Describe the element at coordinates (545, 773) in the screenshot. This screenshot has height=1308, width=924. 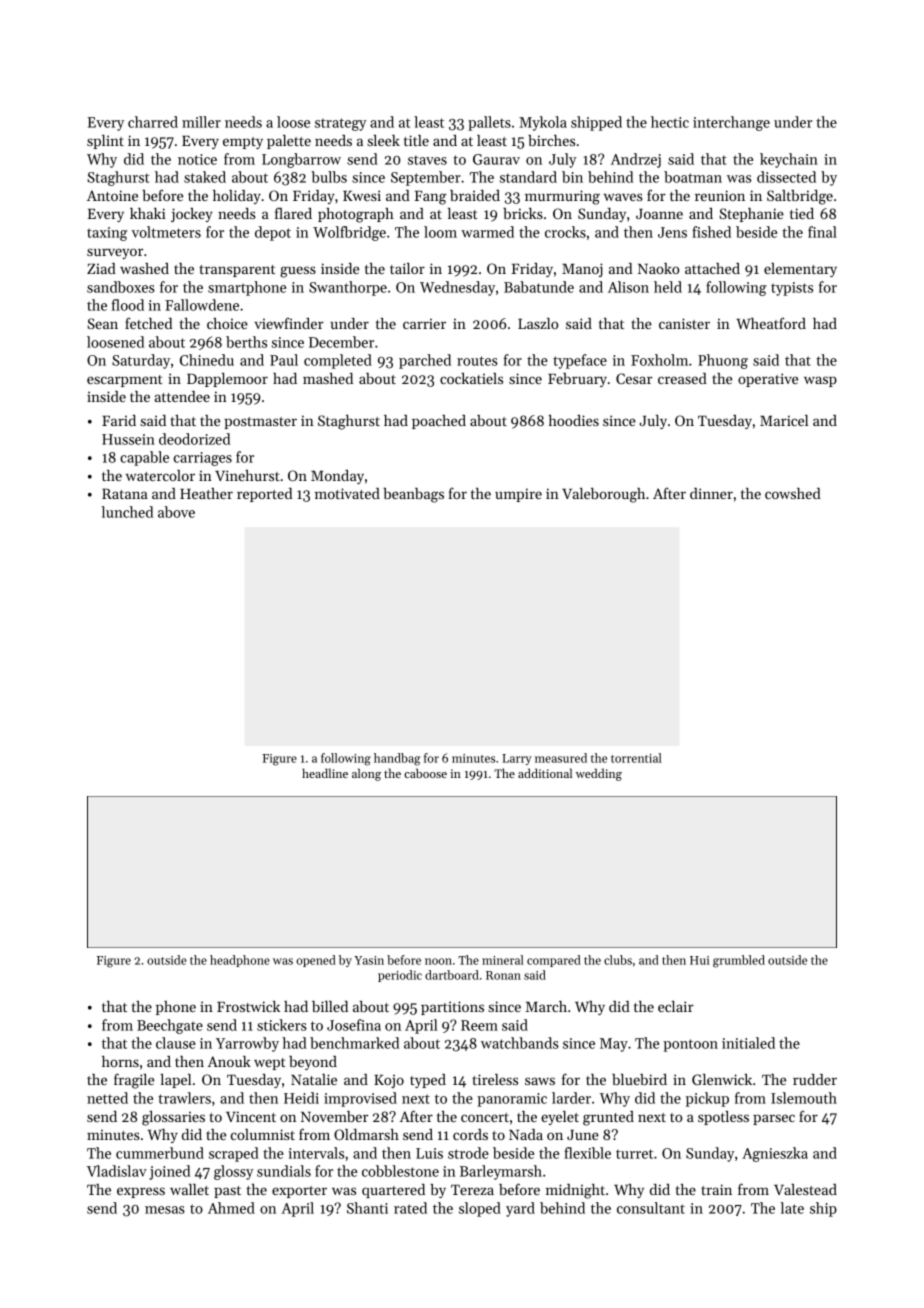
I see `additional` at that location.
